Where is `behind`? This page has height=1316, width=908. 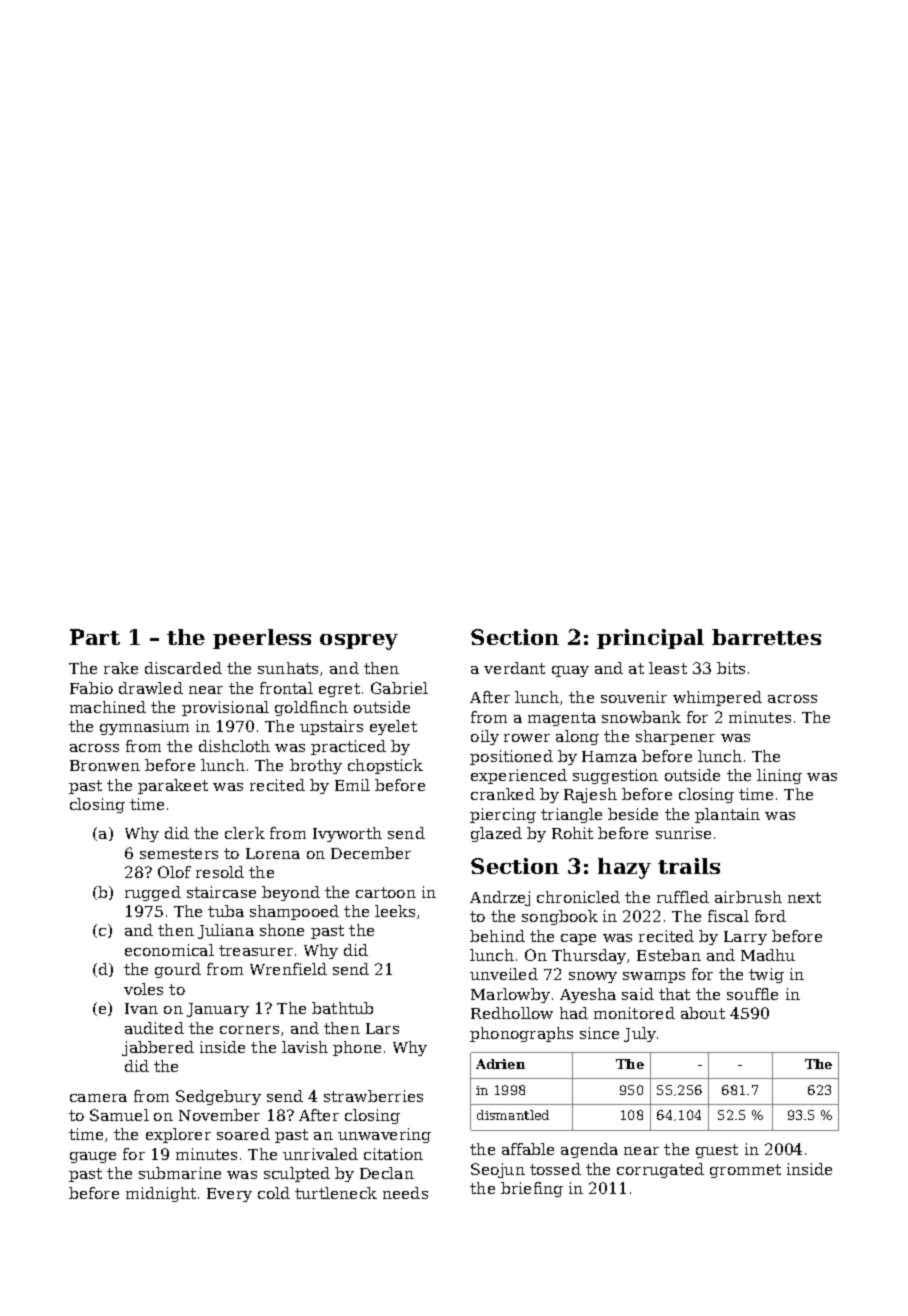 behind is located at coordinates (497, 936).
